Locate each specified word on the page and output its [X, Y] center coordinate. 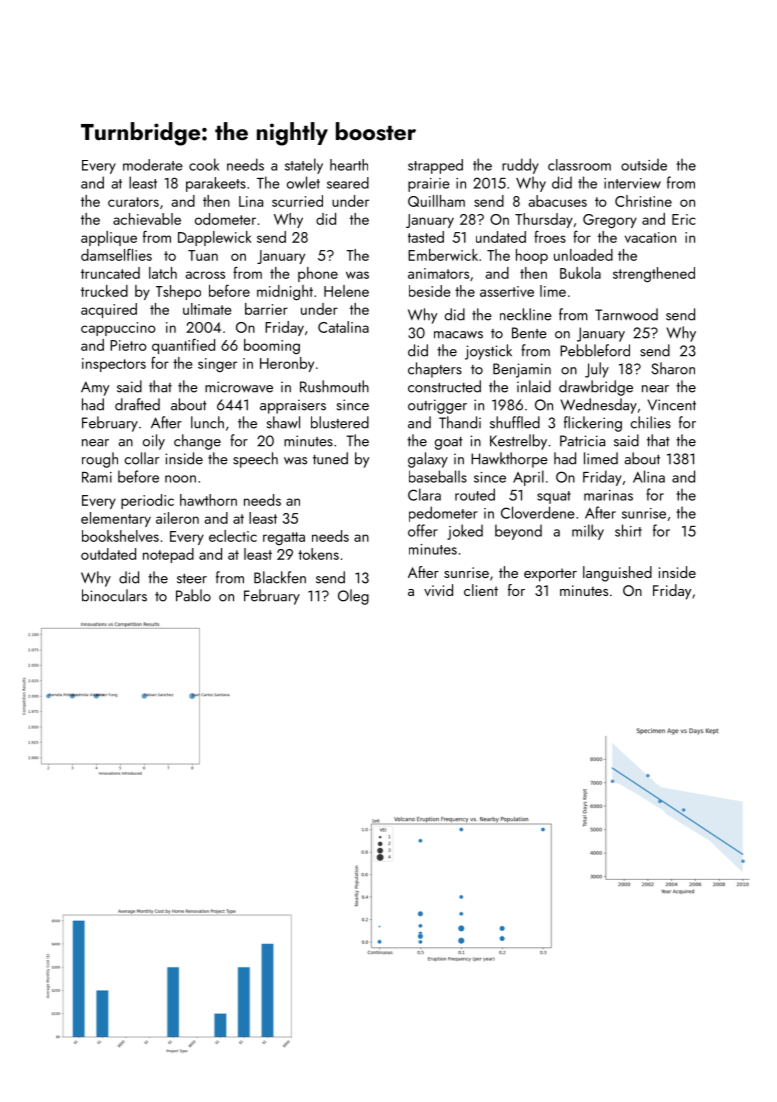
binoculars [114, 595]
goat [449, 443]
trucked [104, 291]
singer [217, 365]
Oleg [353, 597]
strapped [435, 166]
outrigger [437, 406]
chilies [650, 422]
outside [644, 164]
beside [430, 291]
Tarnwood [626, 314]
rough [100, 460]
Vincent [671, 405]
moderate [153, 165]
